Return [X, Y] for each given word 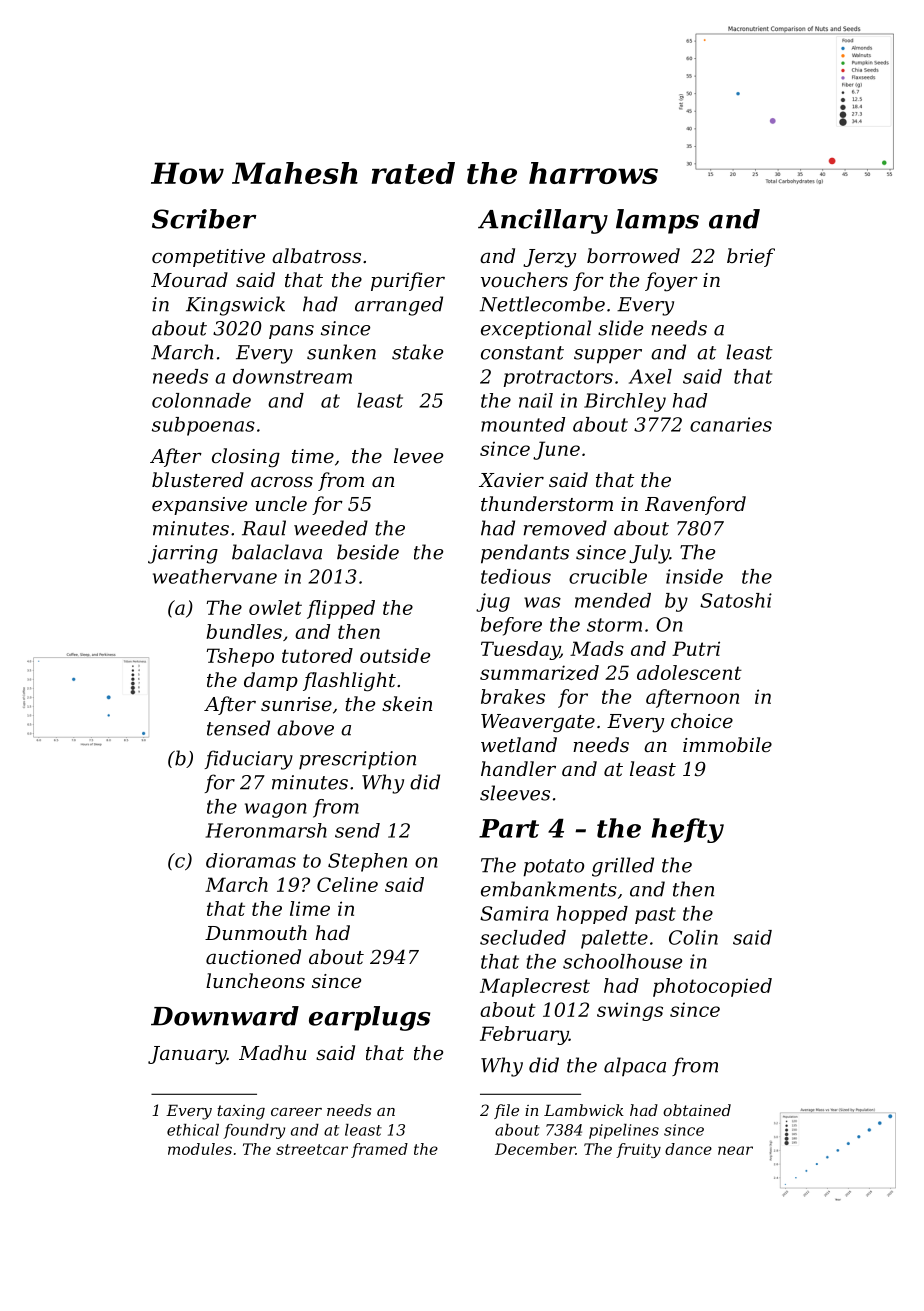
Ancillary [543, 221]
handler [518, 768]
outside [395, 655]
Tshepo [240, 657]
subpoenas [203, 426]
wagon [276, 810]
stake [417, 352]
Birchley [625, 402]
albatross [316, 255]
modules [200, 1149]
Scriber [204, 219]
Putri [696, 648]
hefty [688, 830]
